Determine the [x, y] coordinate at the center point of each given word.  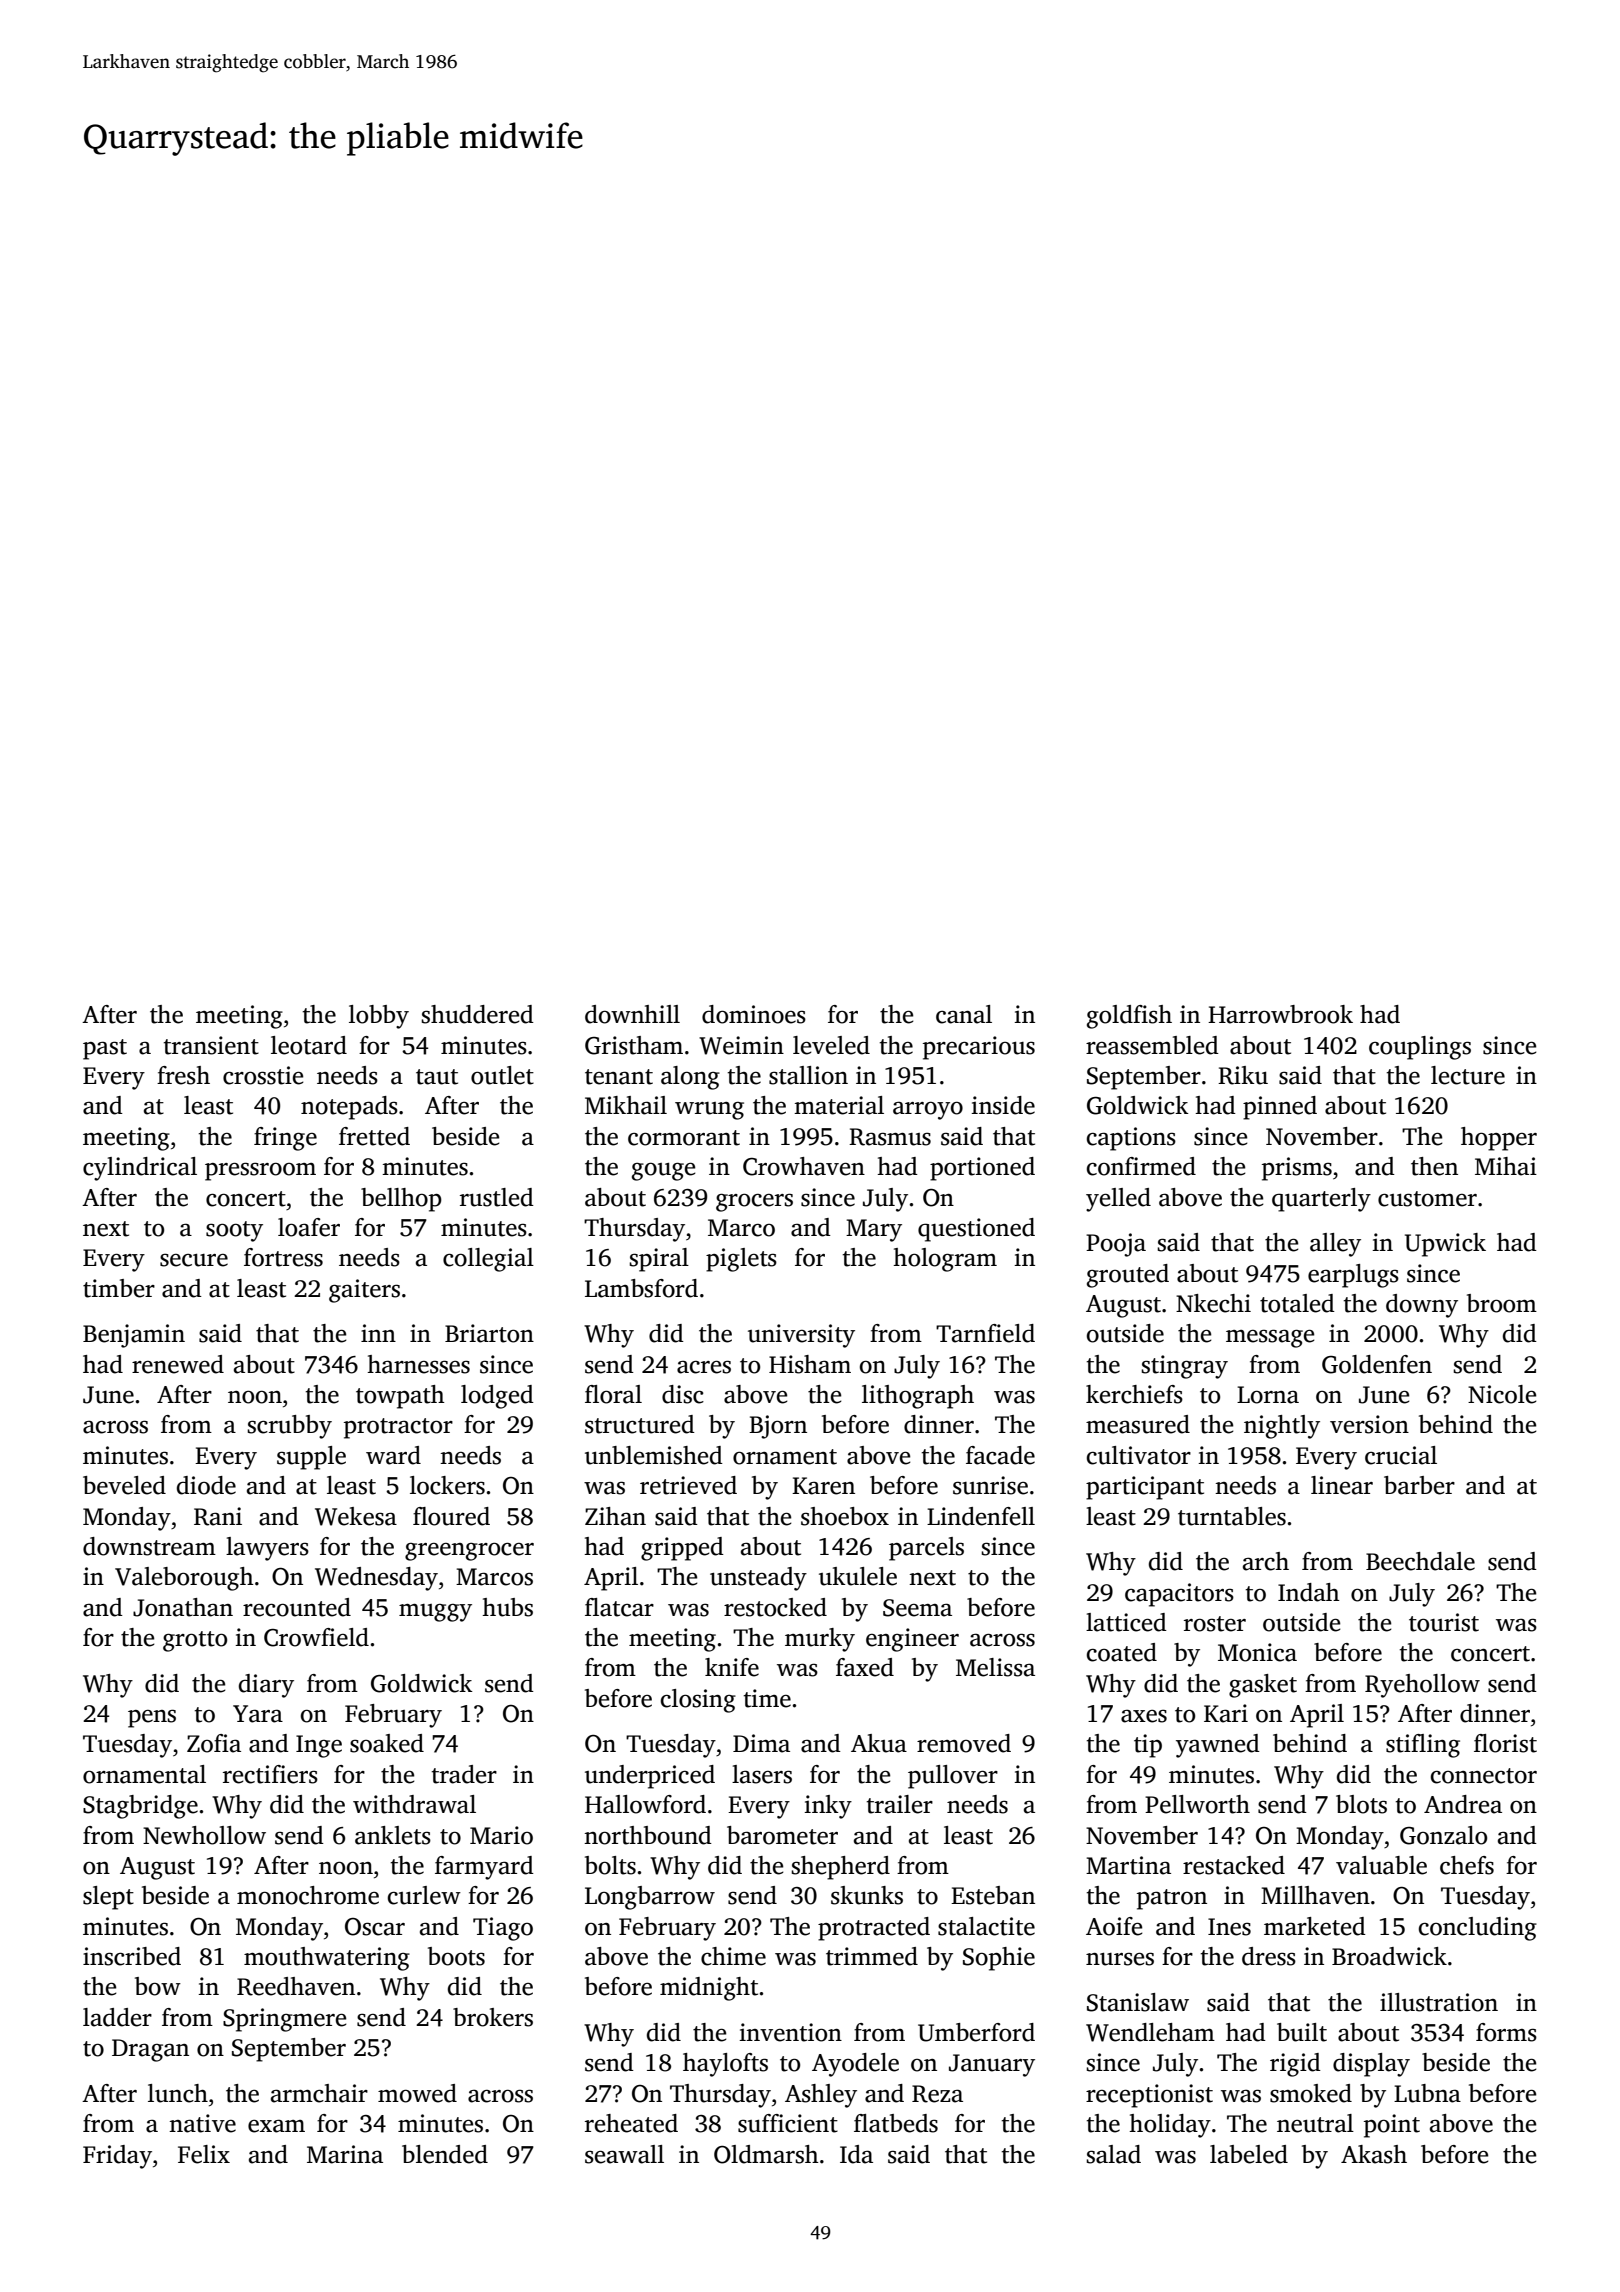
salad [1113, 2154]
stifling [1423, 1746]
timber [119, 1288]
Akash [1374, 2154]
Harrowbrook [1280, 1014]
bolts [610, 1865]
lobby [379, 1017]
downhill [632, 1014]
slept [108, 1898]
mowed [417, 2093]
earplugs [1353, 1276]
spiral [659, 1260]
